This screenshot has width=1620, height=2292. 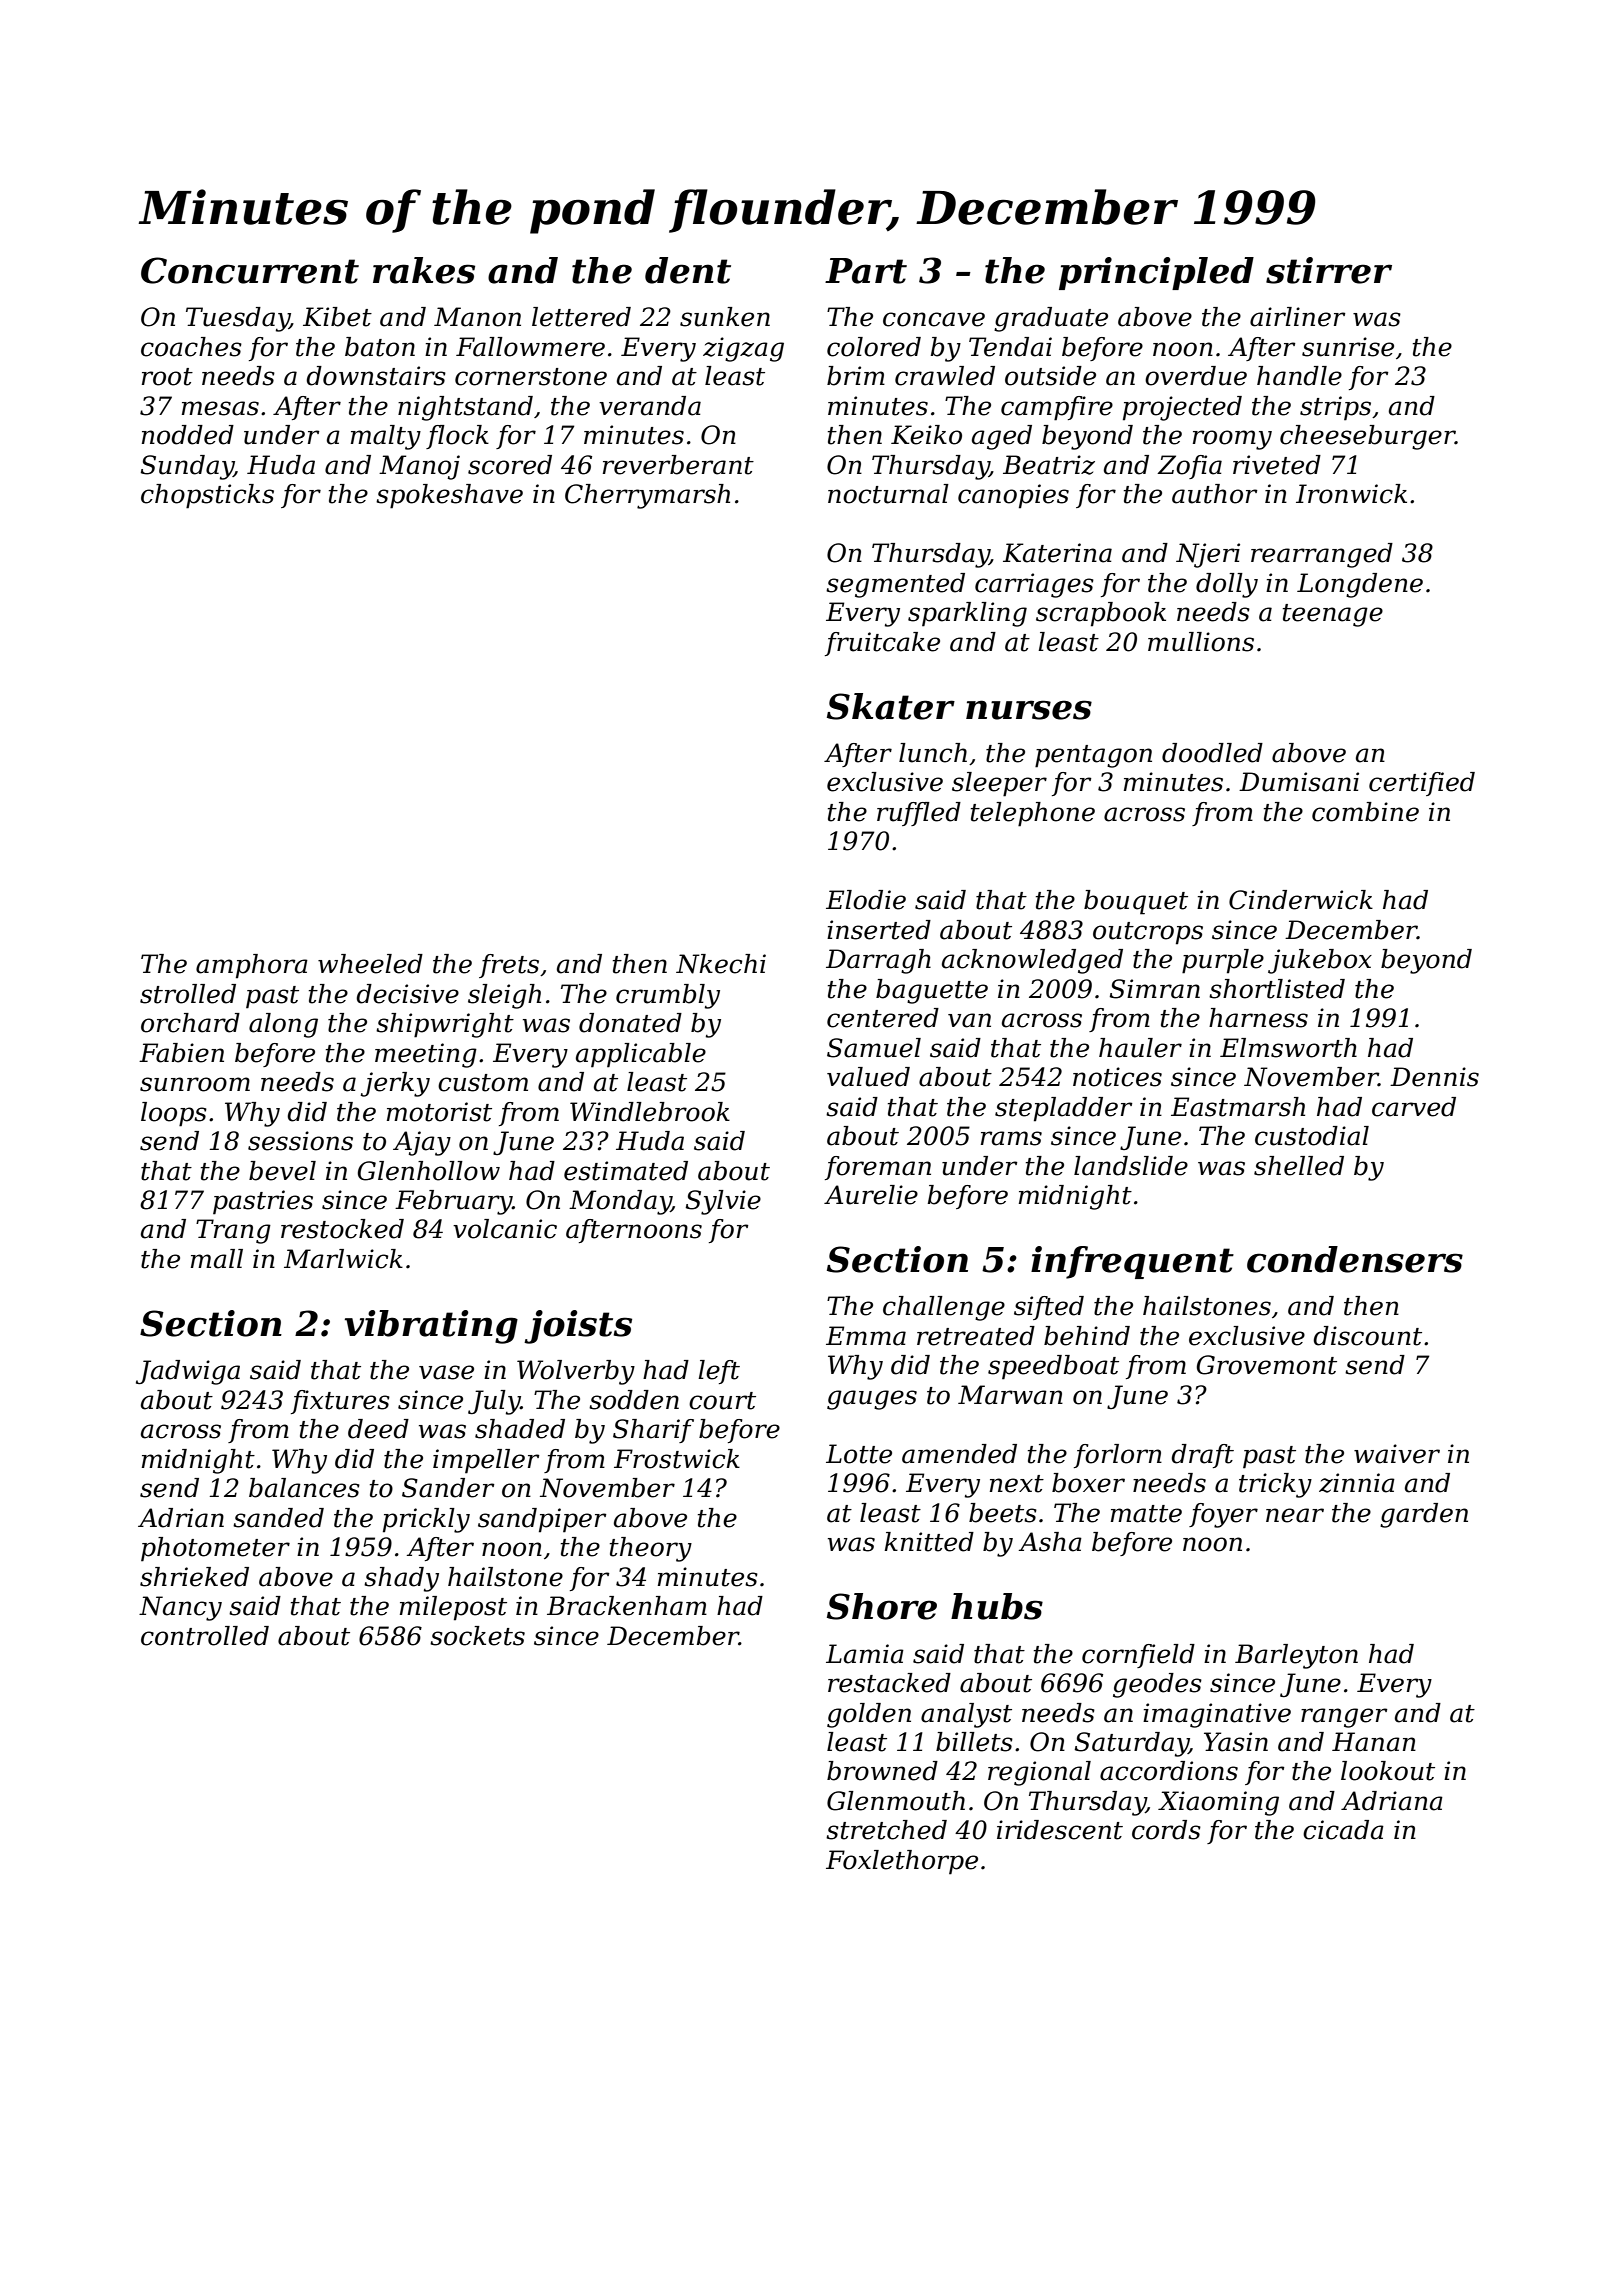 What do you see at coordinates (300, 1141) in the screenshot?
I see `sessions` at bounding box center [300, 1141].
